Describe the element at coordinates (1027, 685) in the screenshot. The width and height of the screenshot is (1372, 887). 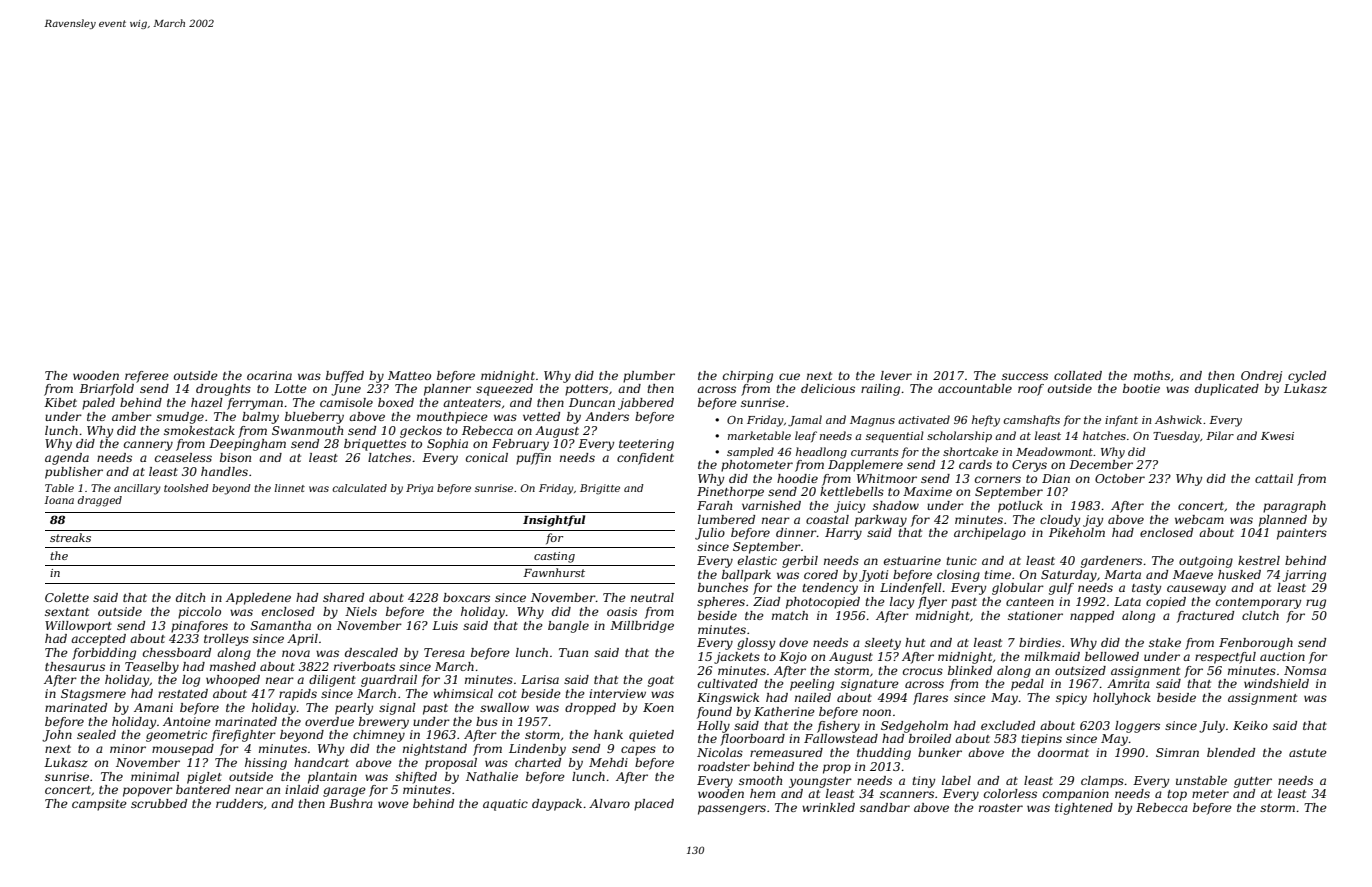
I see `pedal` at that location.
